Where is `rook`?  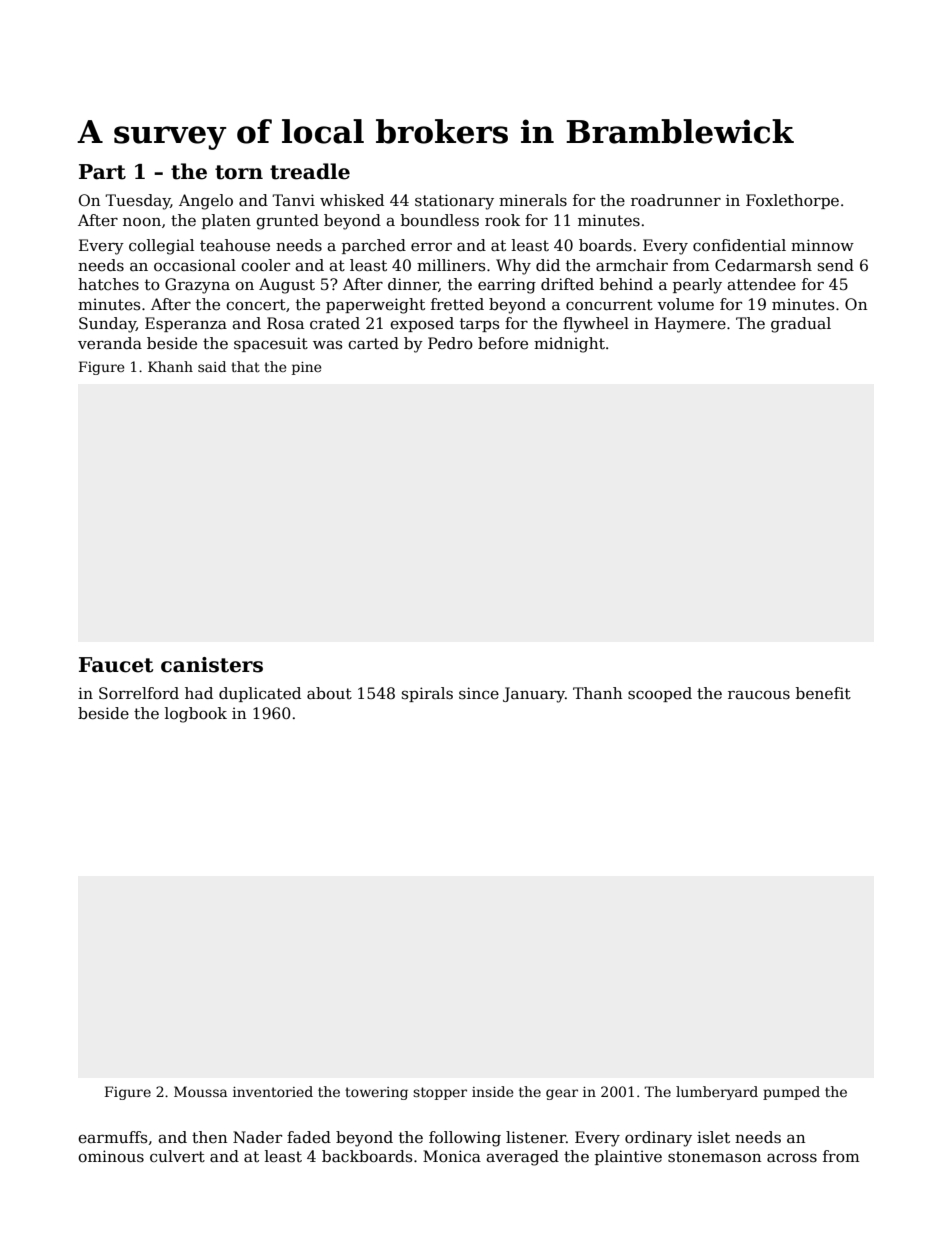
rook is located at coordinates (502, 220).
